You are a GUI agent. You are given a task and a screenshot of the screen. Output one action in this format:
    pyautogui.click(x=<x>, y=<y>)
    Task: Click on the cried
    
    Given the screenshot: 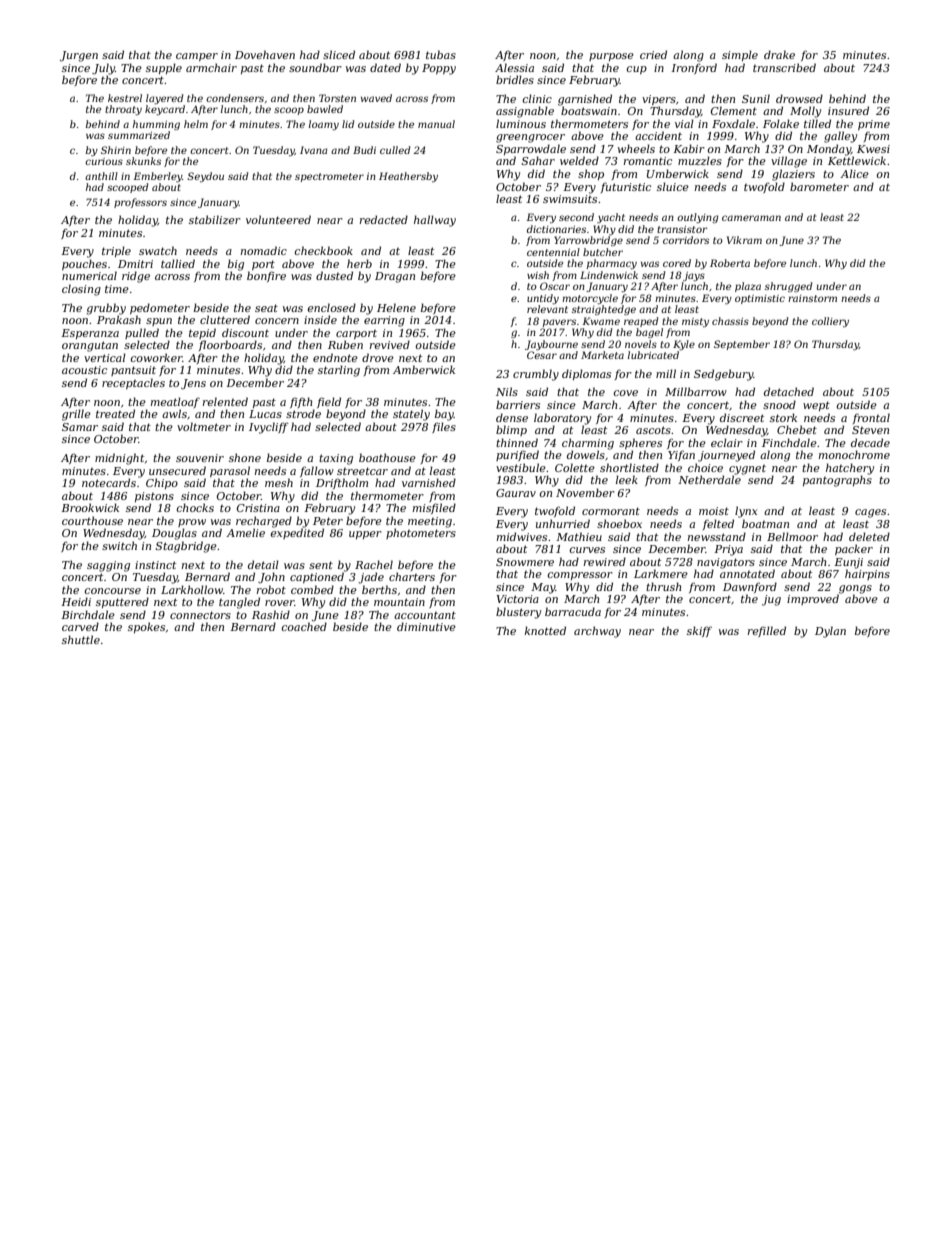 What is the action you would take?
    pyautogui.click(x=653, y=54)
